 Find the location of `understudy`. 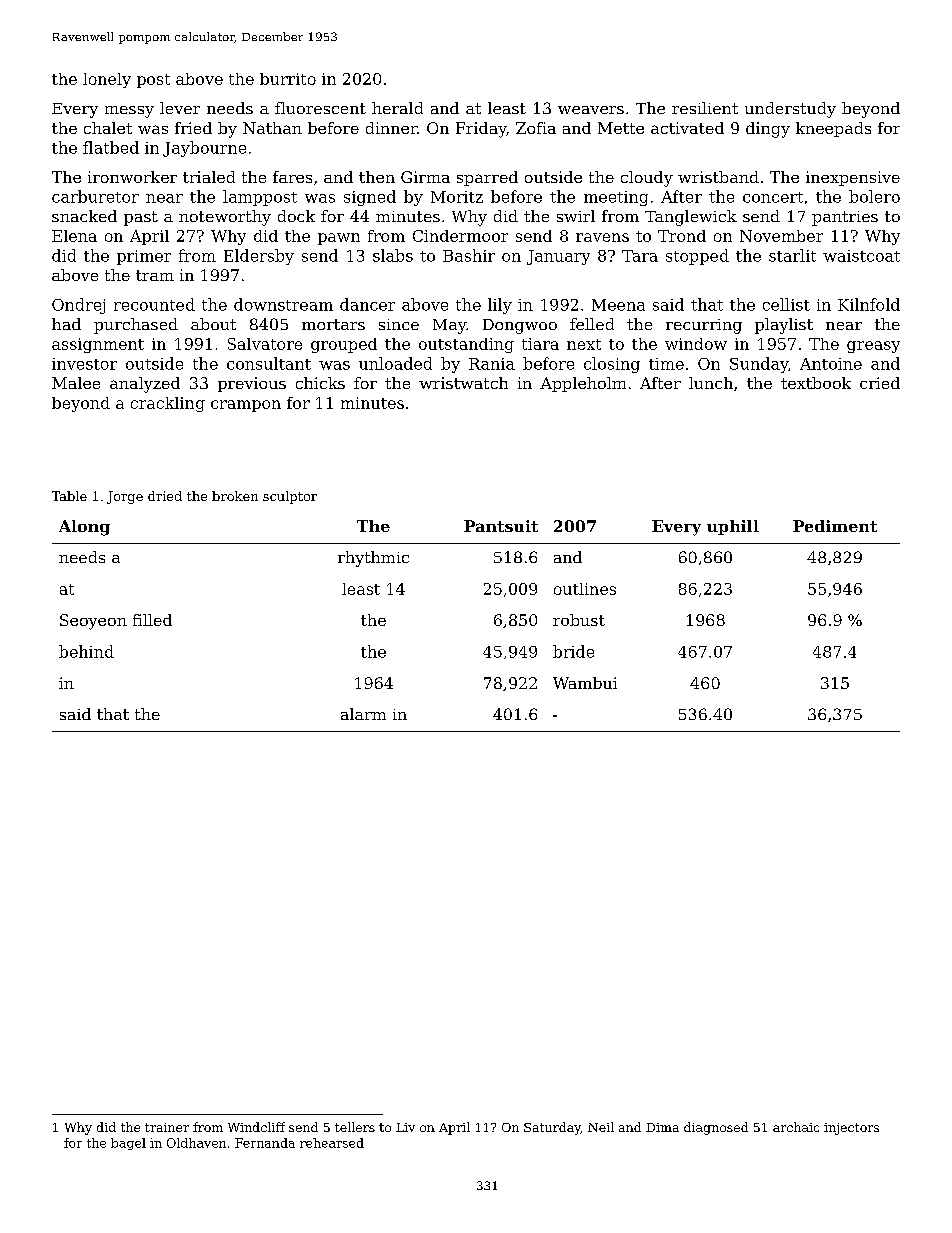

understudy is located at coordinates (790, 110).
